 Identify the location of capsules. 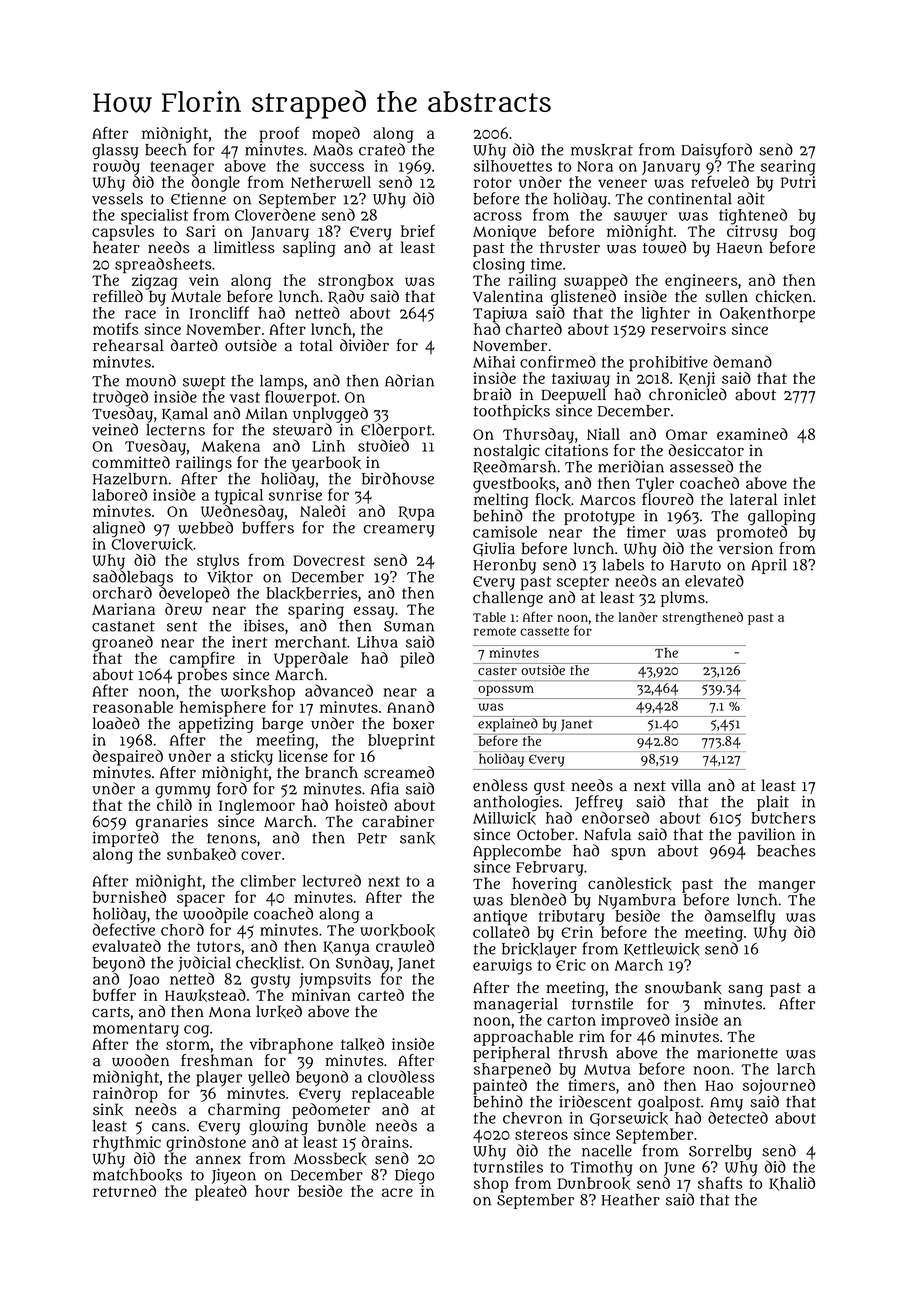
(123, 233).
